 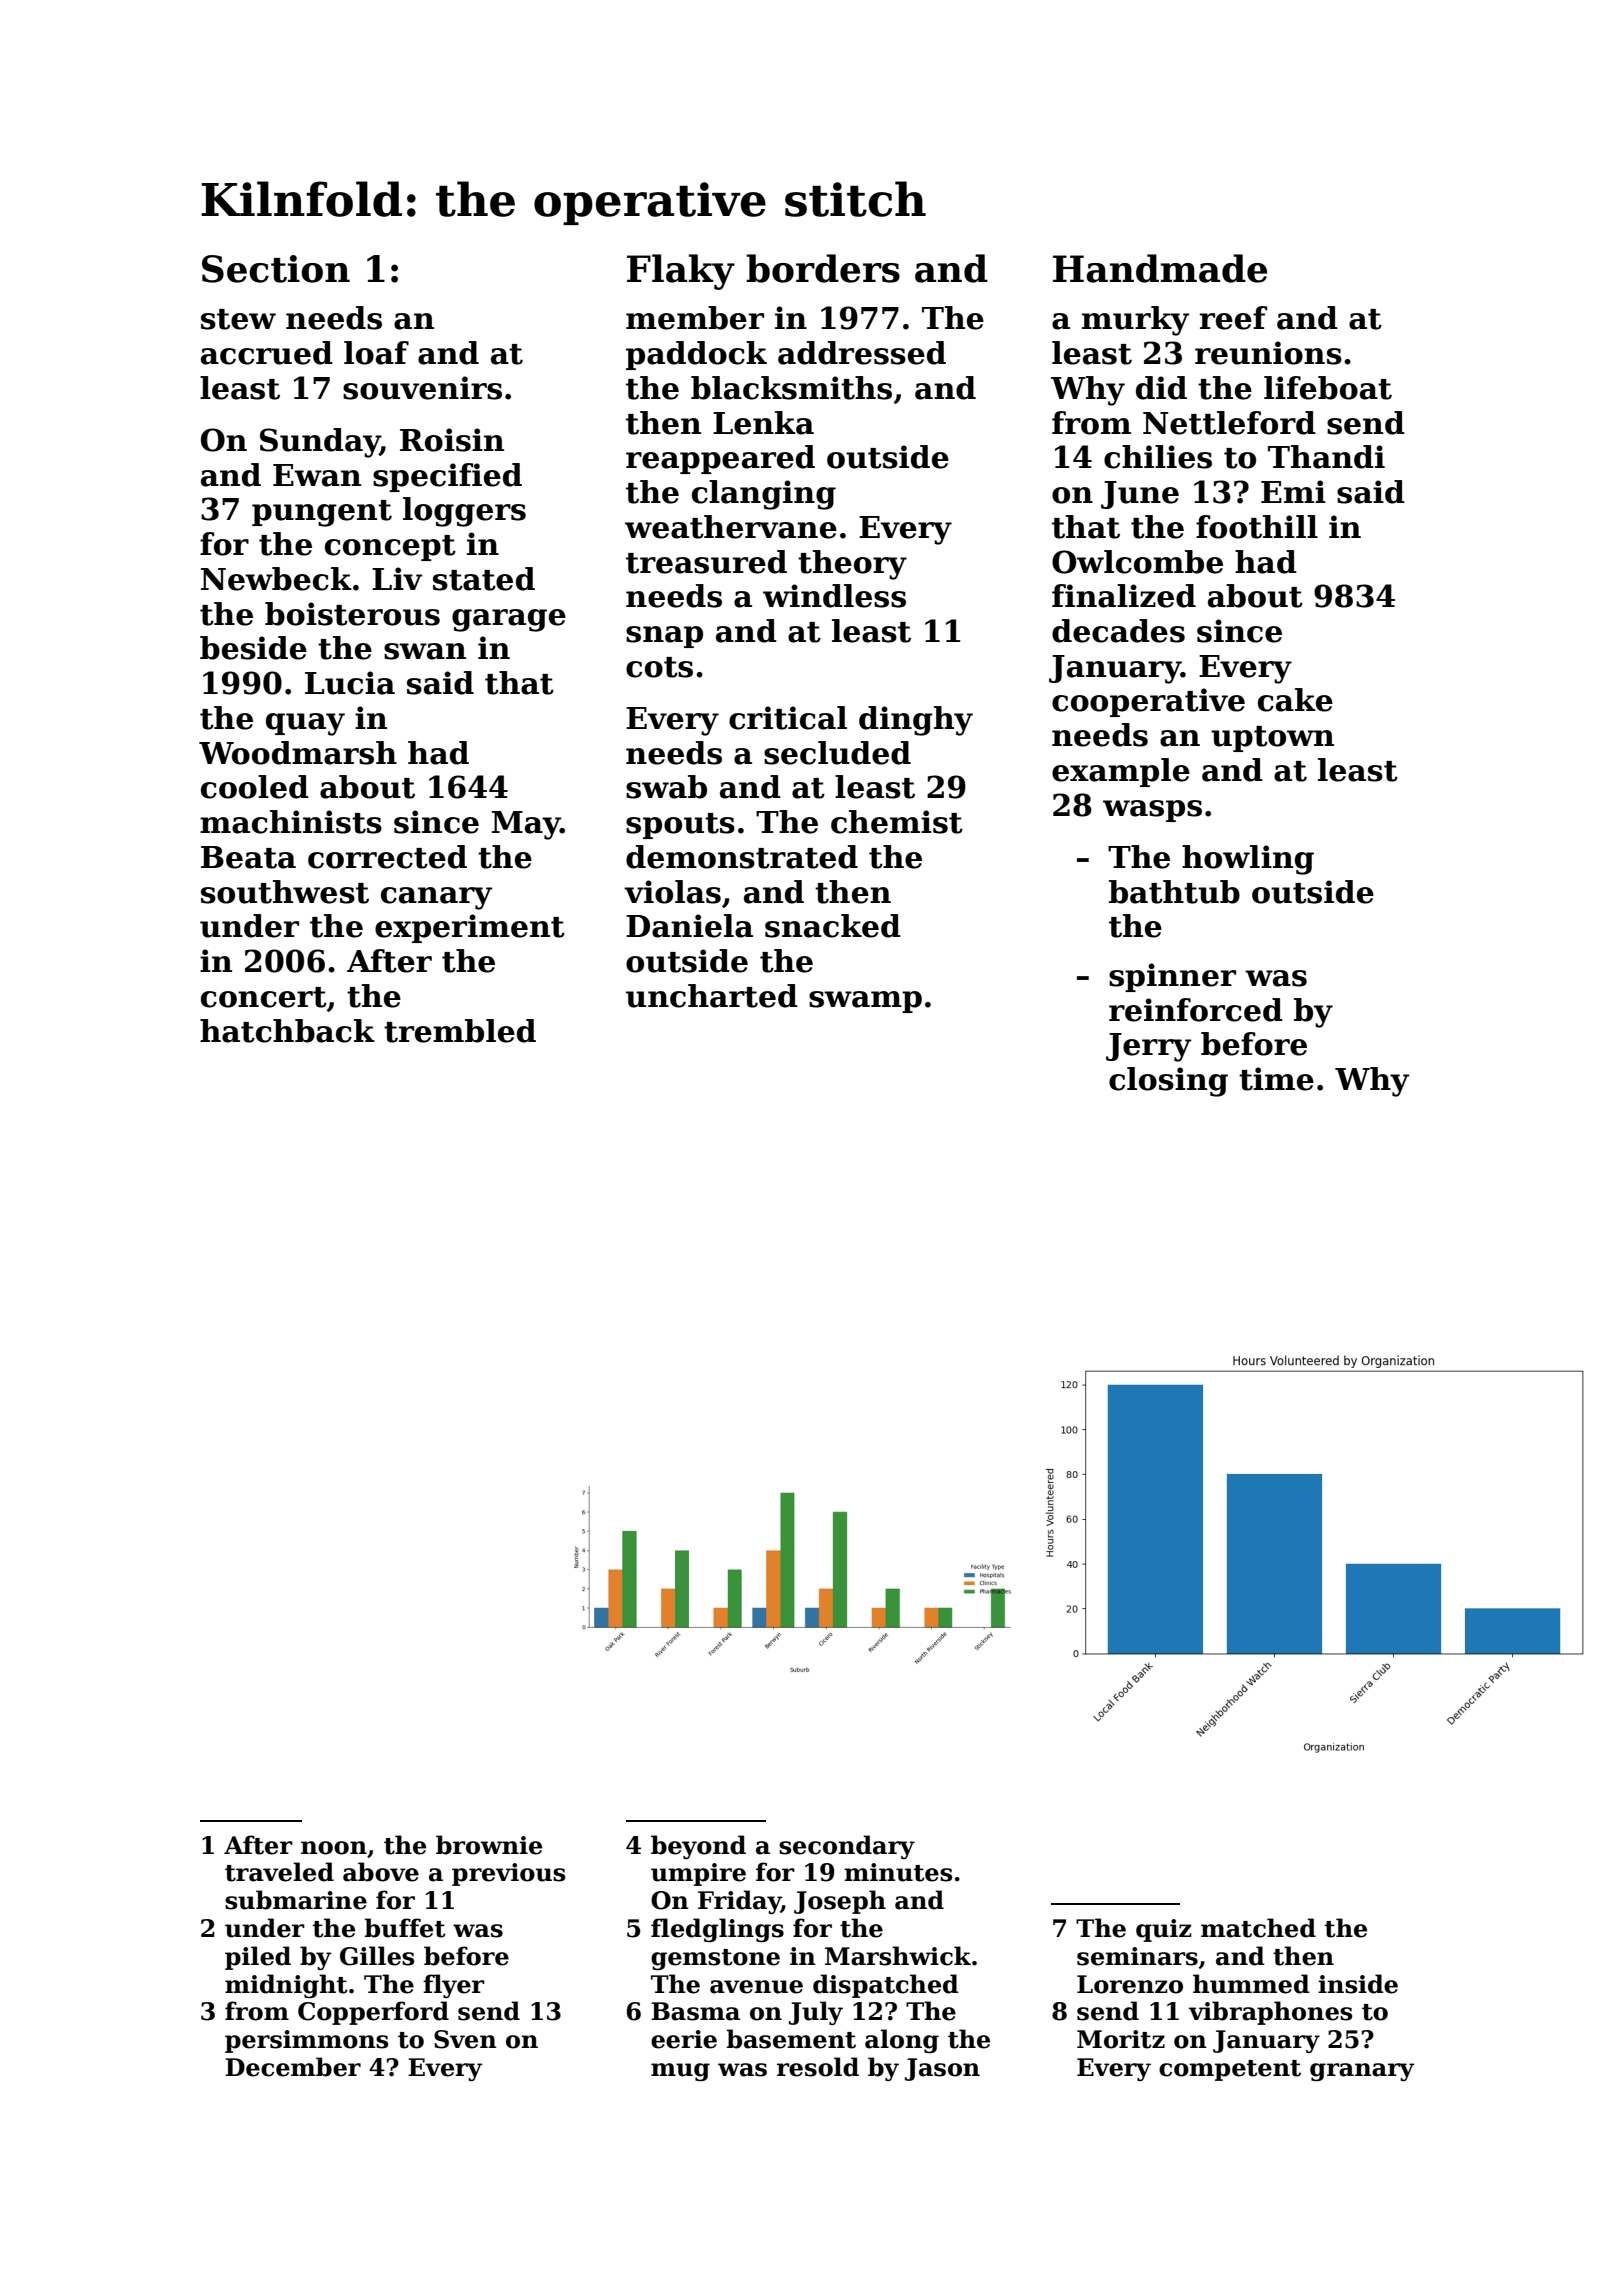 What do you see at coordinates (1130, 1984) in the document?
I see `Lorenzo` at bounding box center [1130, 1984].
